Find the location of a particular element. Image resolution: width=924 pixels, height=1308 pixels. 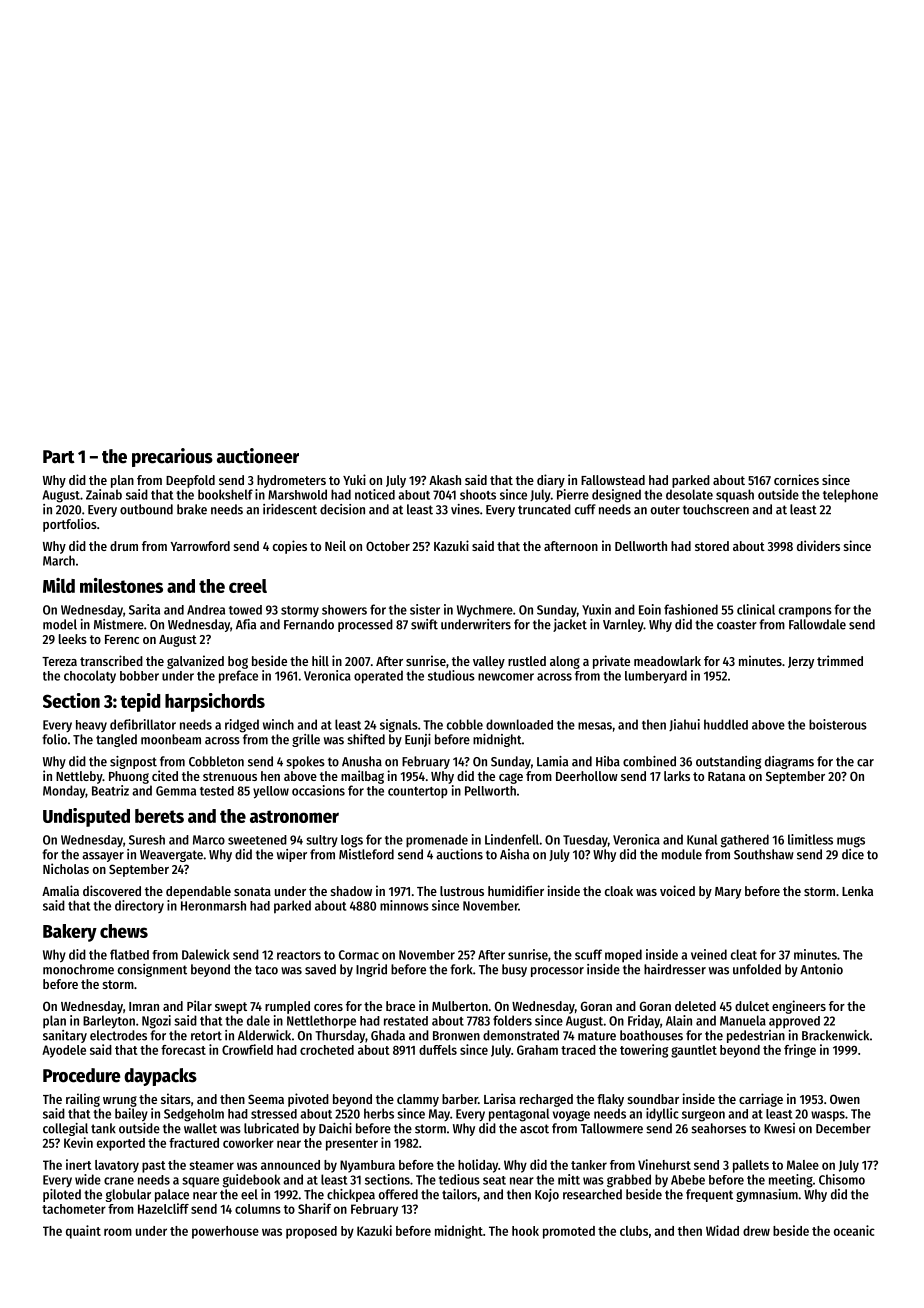

along is located at coordinates (565, 662).
